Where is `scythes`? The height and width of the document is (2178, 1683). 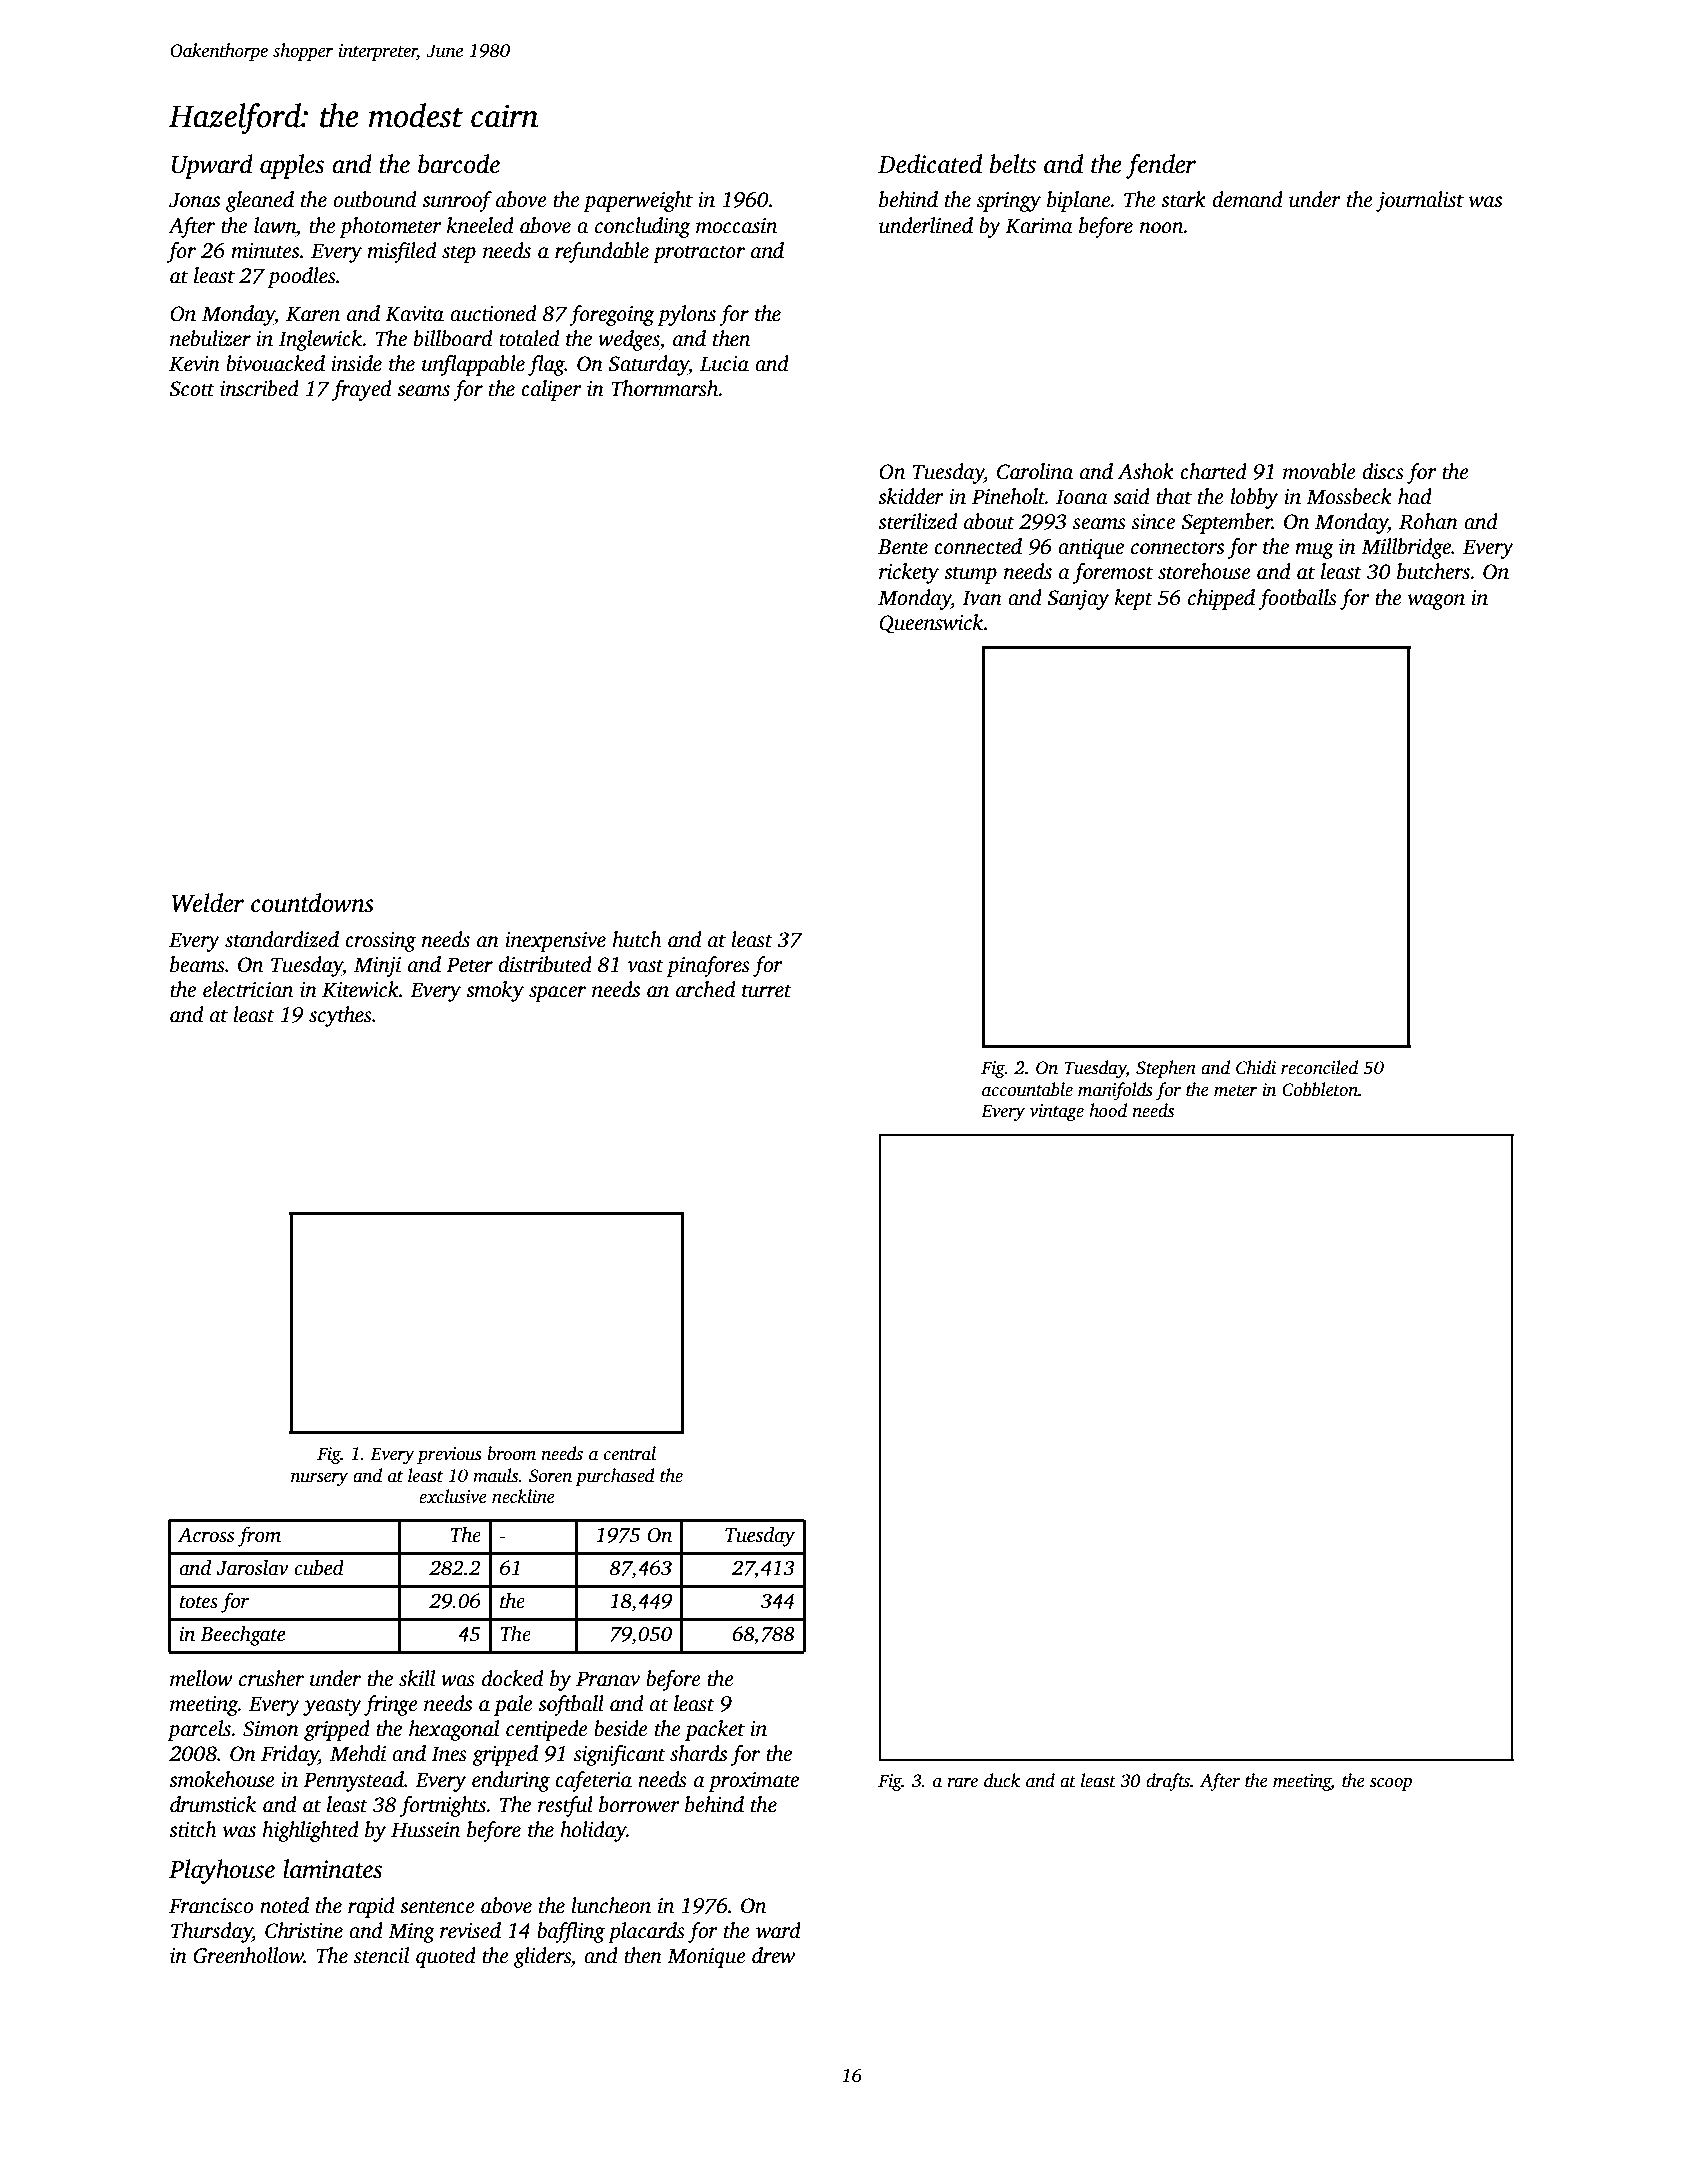
scythes is located at coordinates (340, 1016).
